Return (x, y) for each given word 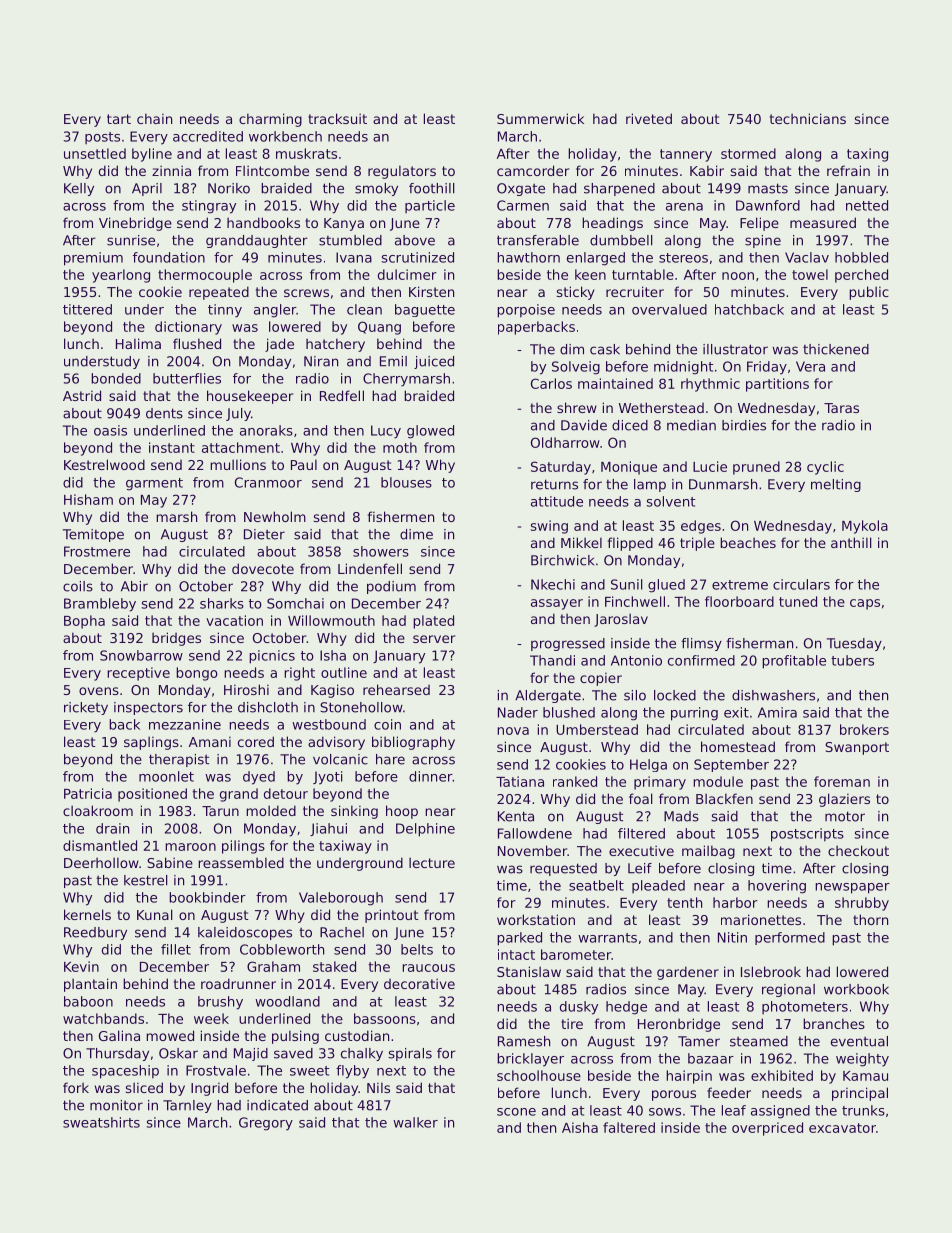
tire (572, 1023)
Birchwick (562, 560)
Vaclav (807, 257)
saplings (151, 743)
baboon (88, 1001)
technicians (808, 118)
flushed (197, 343)
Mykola (865, 527)
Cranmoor (268, 482)
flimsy (701, 644)
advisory (336, 743)
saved (293, 1053)
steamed (759, 1041)
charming (270, 120)
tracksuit (337, 118)
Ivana (354, 257)
